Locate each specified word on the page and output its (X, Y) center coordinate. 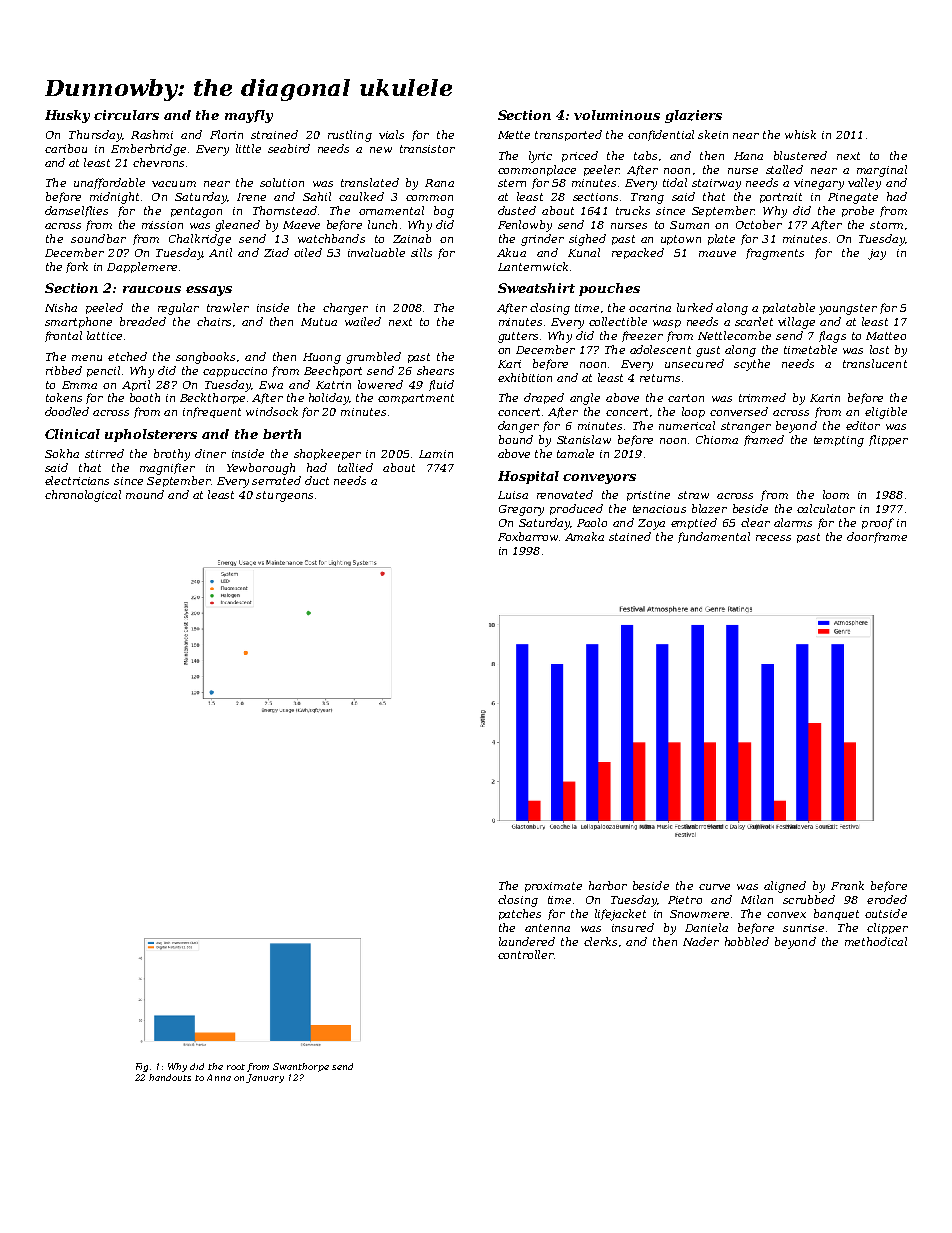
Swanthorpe (301, 1067)
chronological (83, 496)
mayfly (249, 116)
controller (526, 954)
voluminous (617, 115)
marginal (882, 171)
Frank (847, 885)
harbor (608, 885)
